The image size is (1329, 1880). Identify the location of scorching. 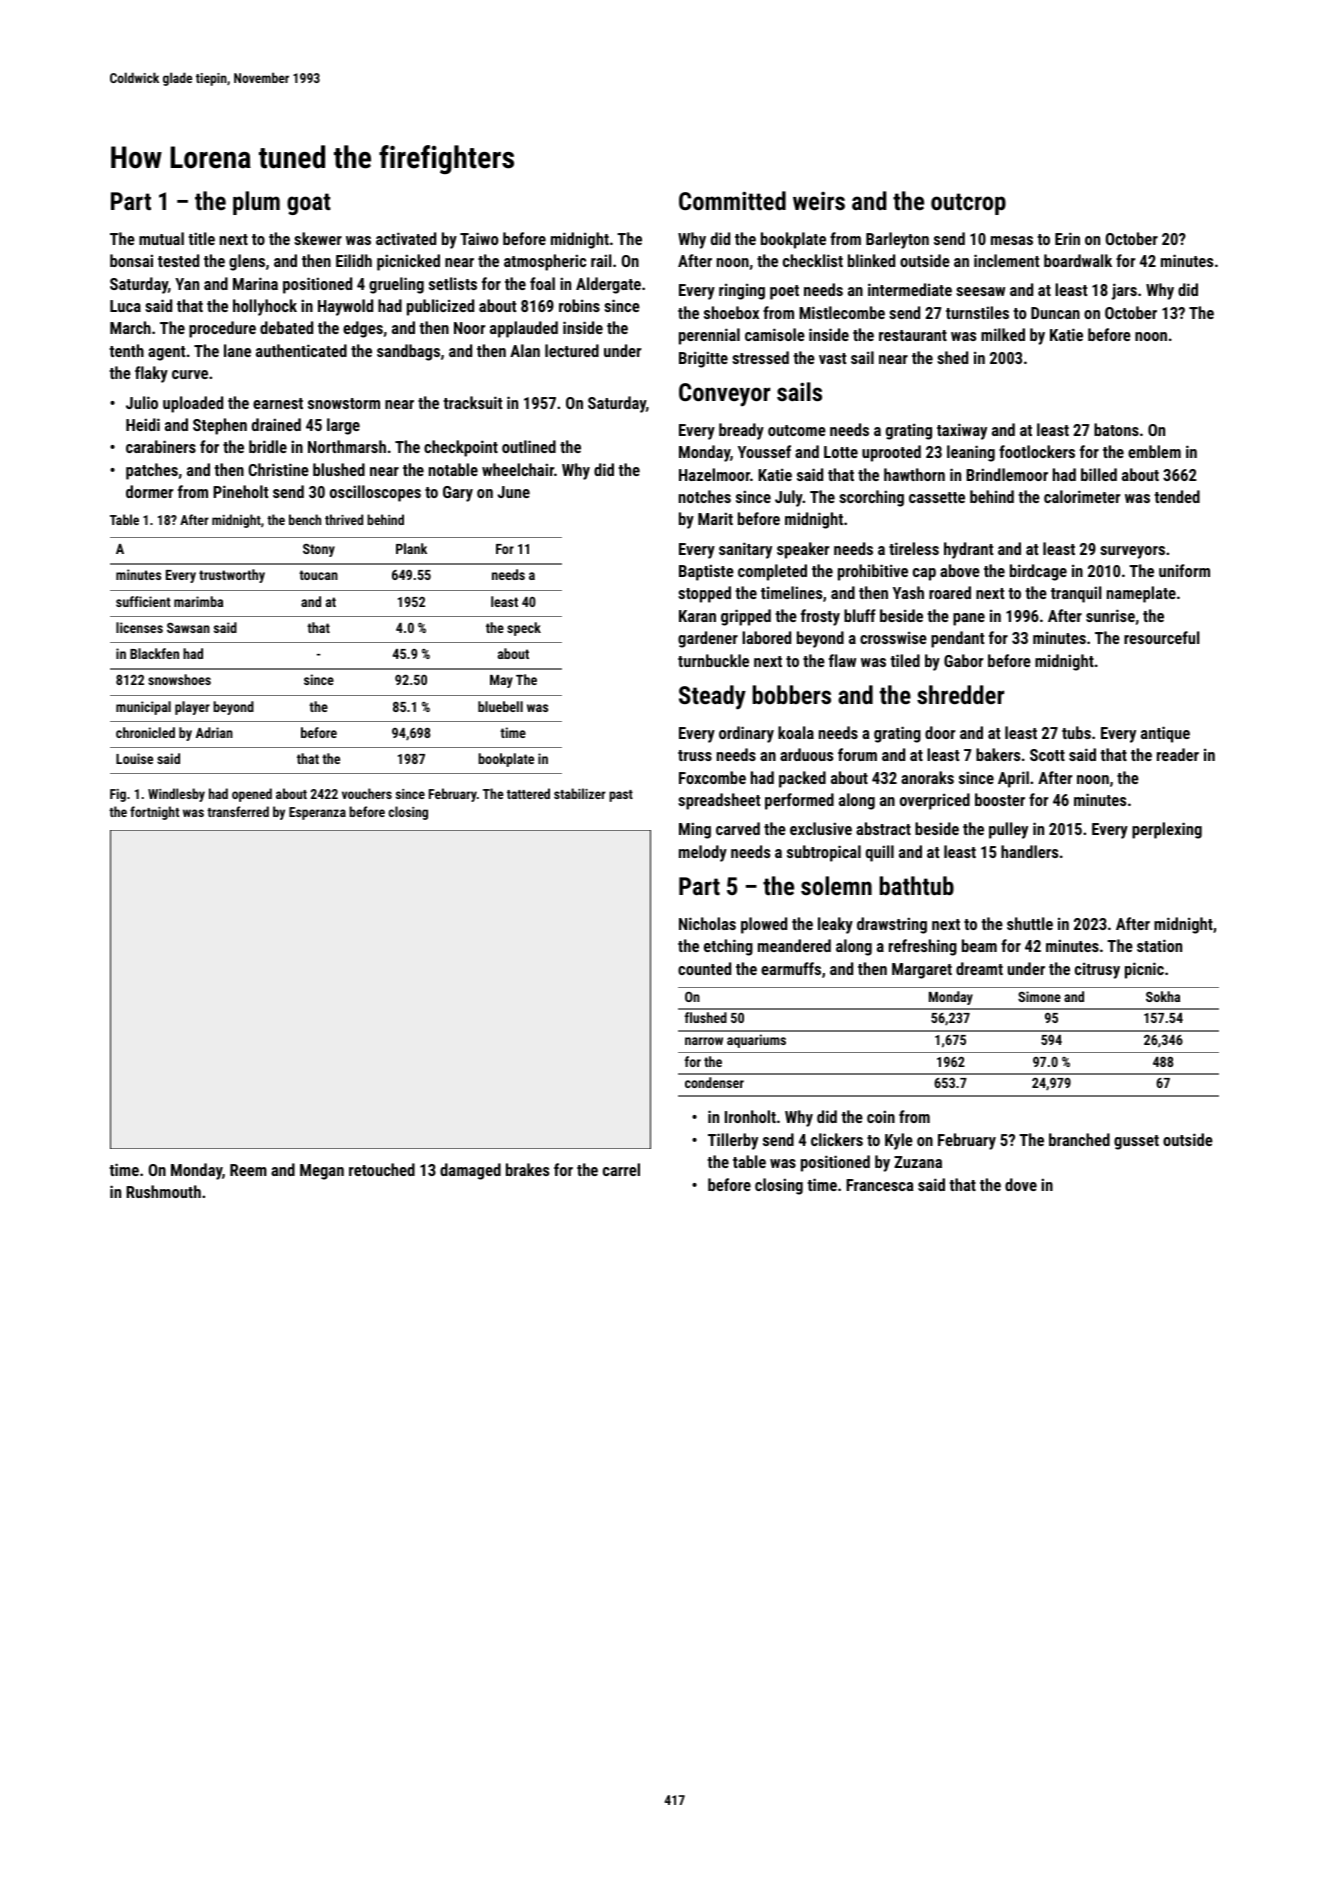
(871, 498).
